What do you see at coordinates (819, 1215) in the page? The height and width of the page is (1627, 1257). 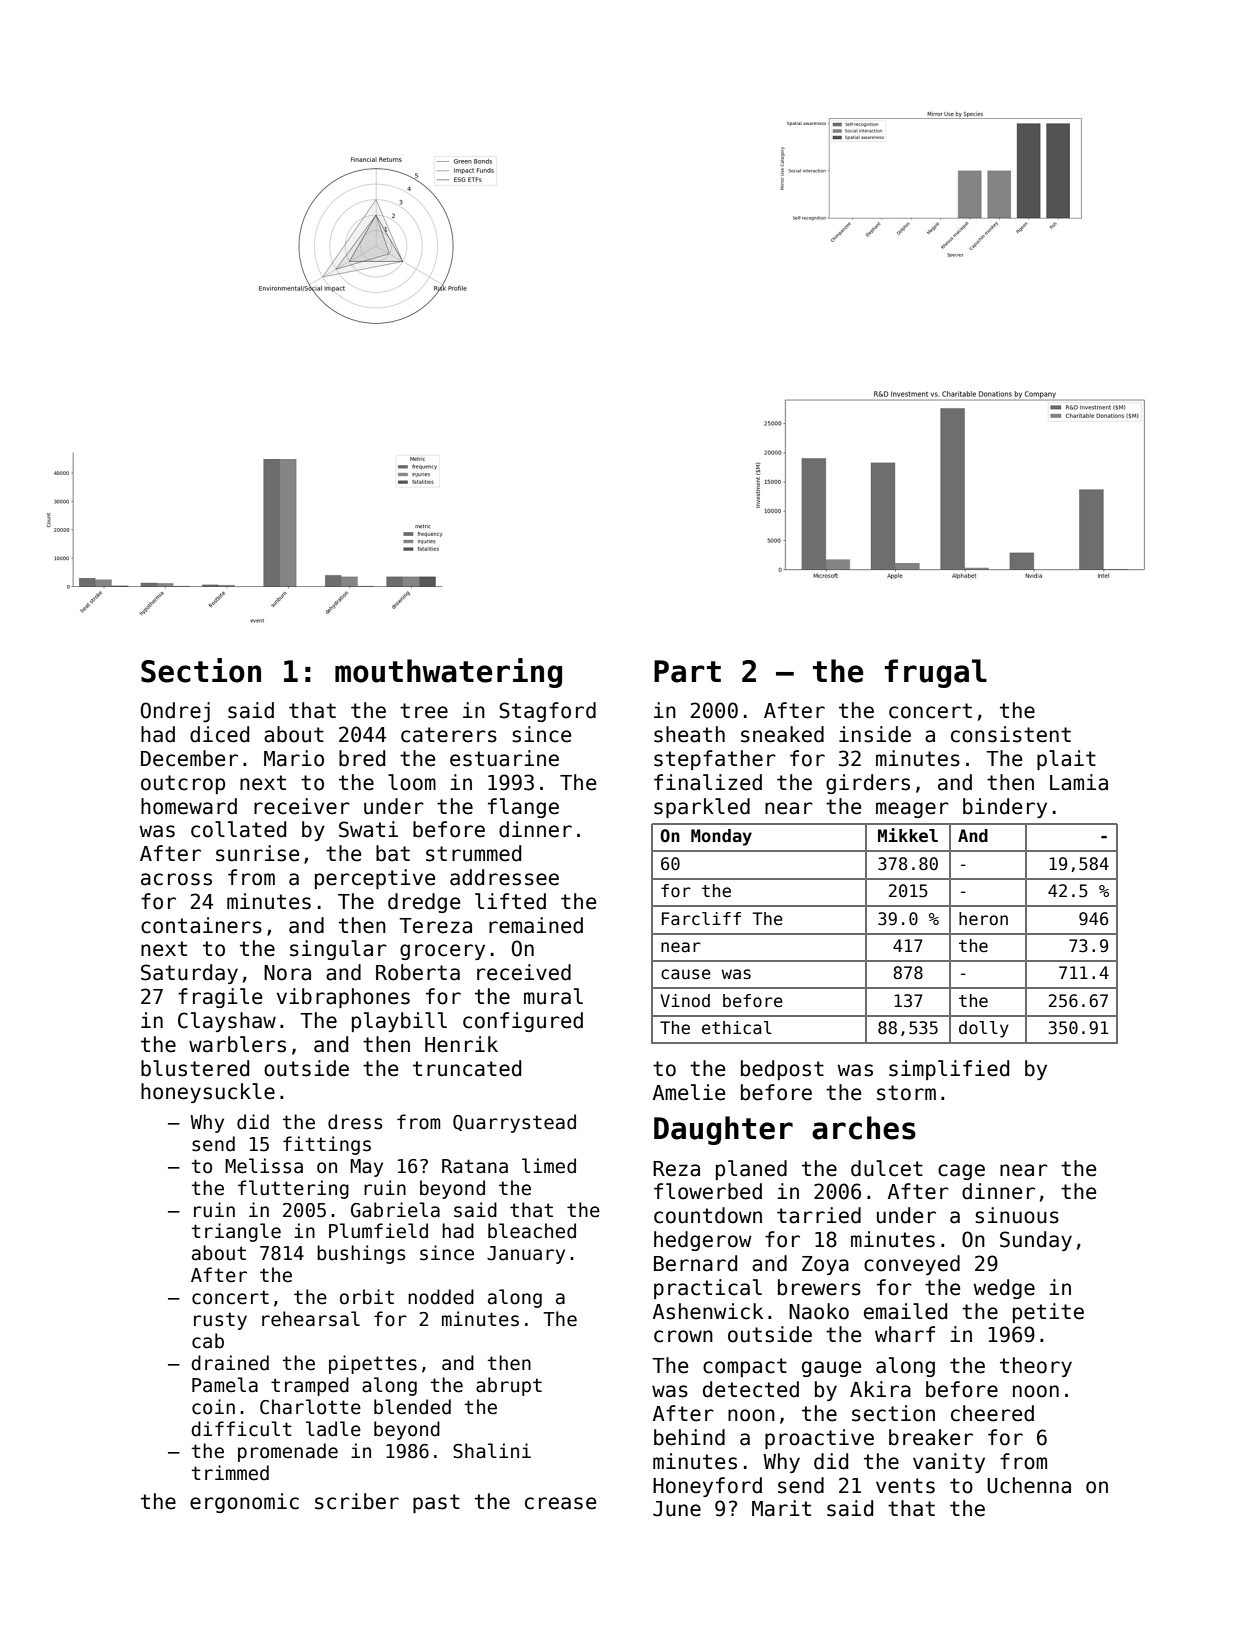 I see `tarried` at bounding box center [819, 1215].
